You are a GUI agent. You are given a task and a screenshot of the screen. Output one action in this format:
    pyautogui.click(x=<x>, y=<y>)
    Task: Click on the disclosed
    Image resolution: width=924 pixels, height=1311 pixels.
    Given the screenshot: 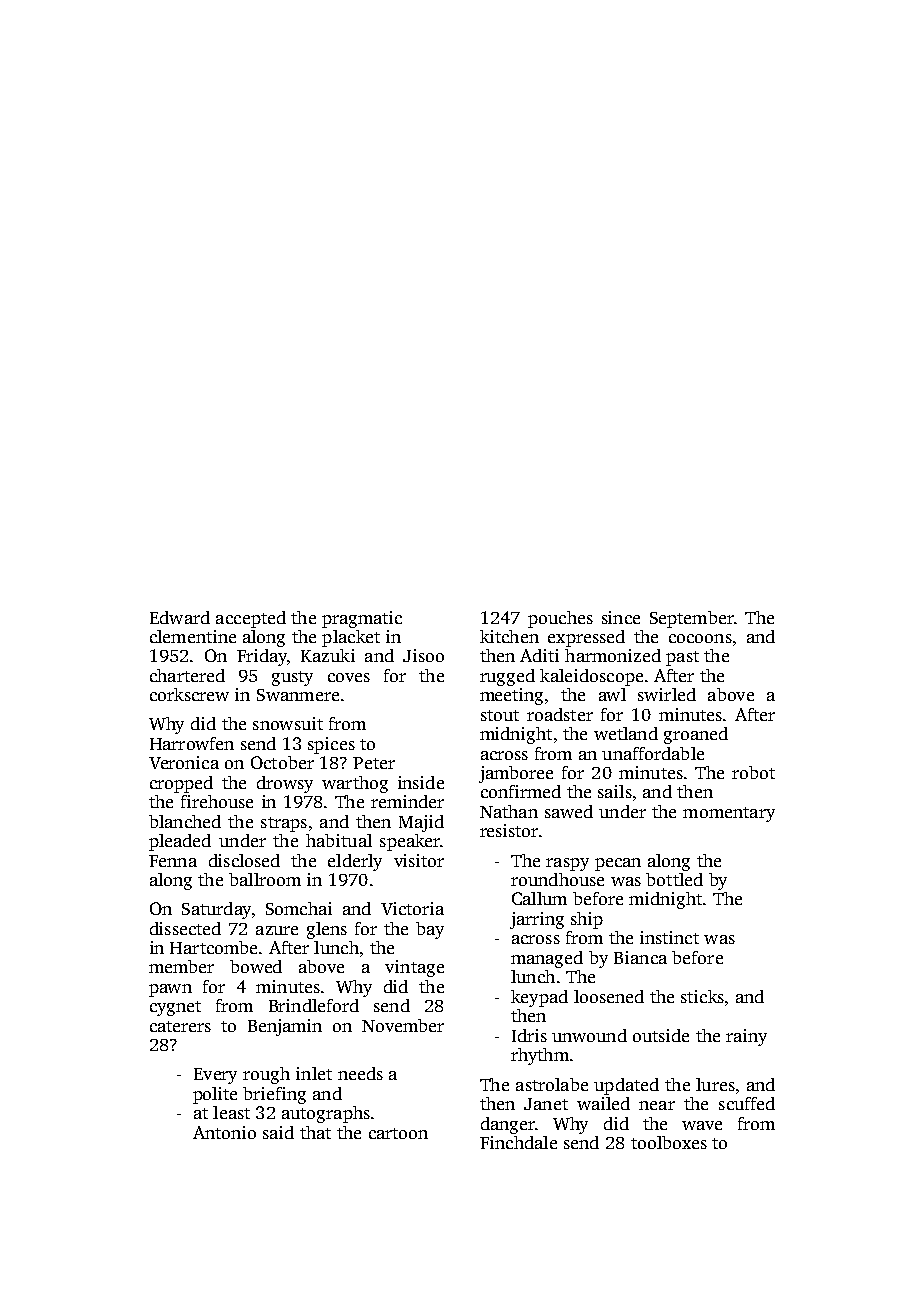 What is the action you would take?
    pyautogui.click(x=244, y=860)
